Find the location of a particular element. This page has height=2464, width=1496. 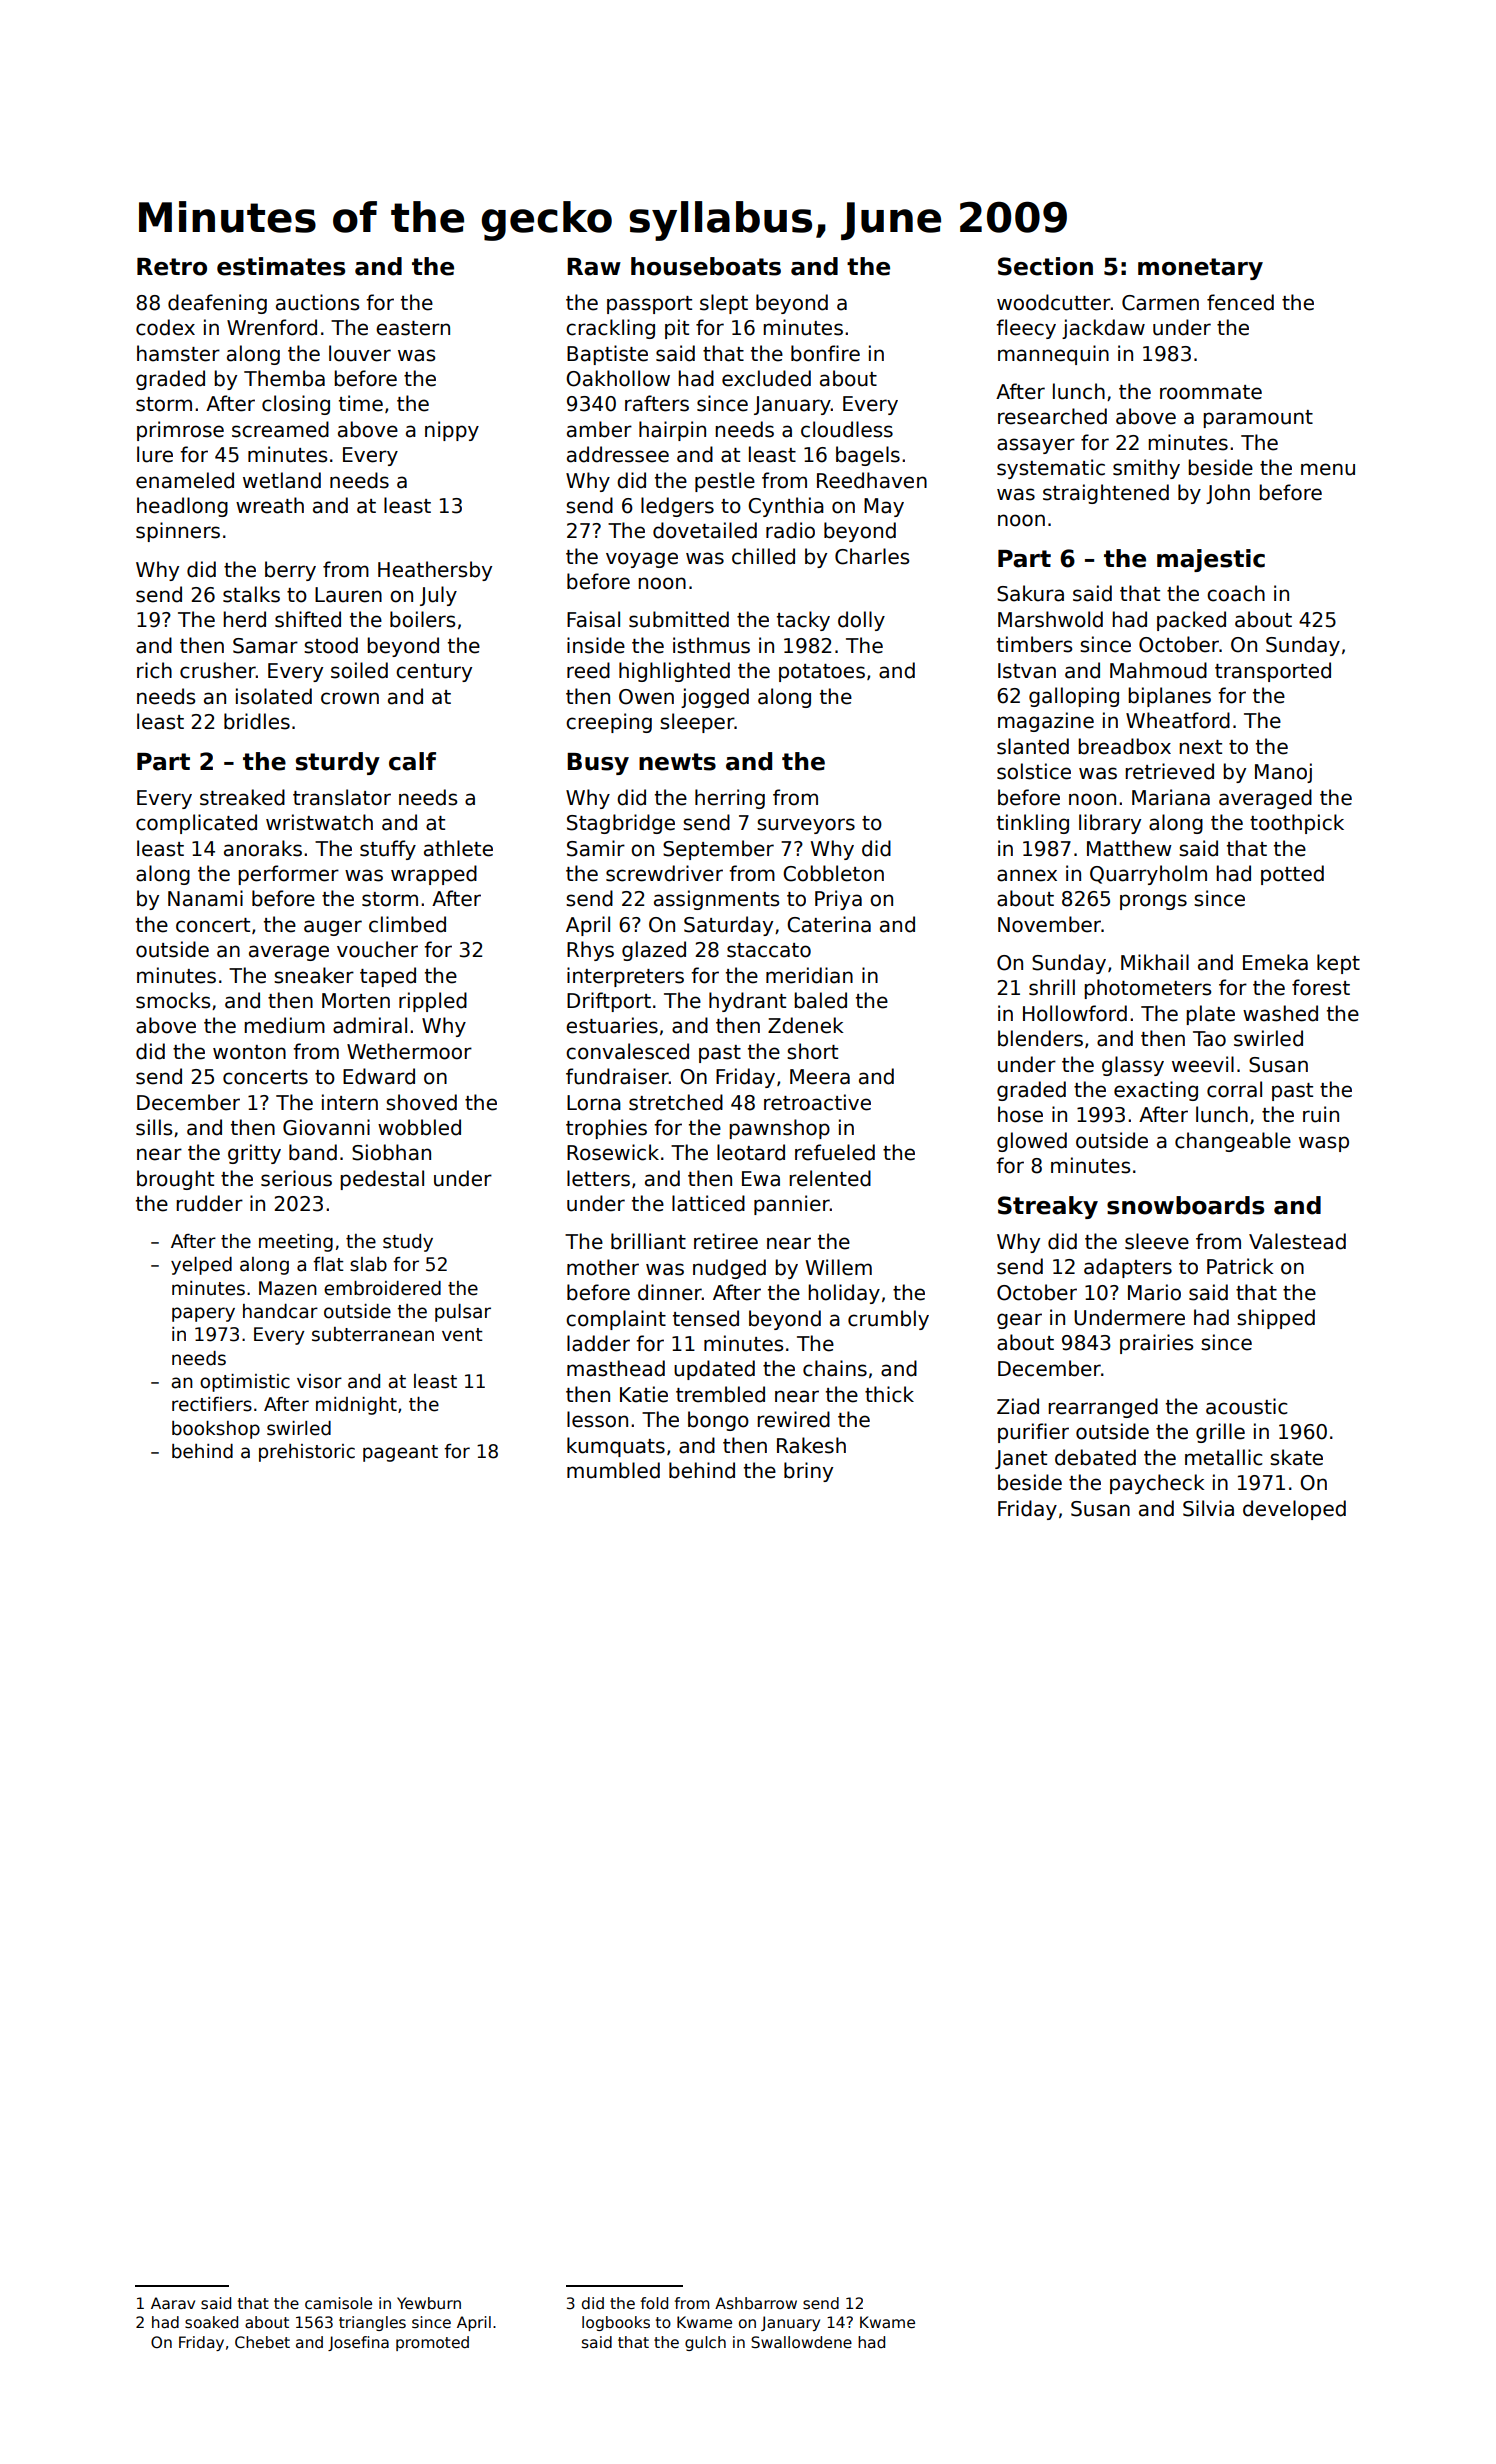

sneaker is located at coordinates (314, 975).
